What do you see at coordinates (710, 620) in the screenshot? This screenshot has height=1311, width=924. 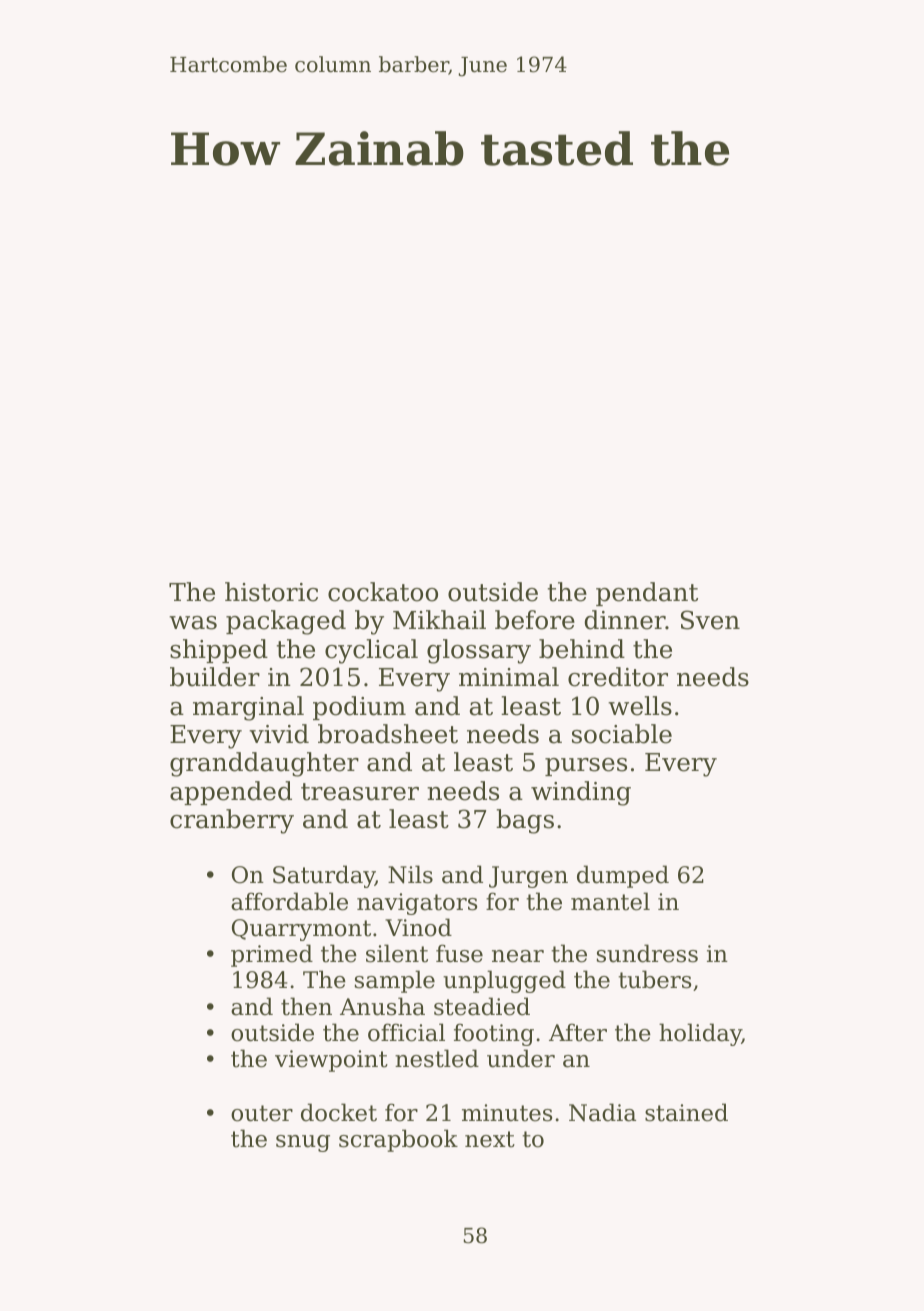 I see `Sven` at bounding box center [710, 620].
